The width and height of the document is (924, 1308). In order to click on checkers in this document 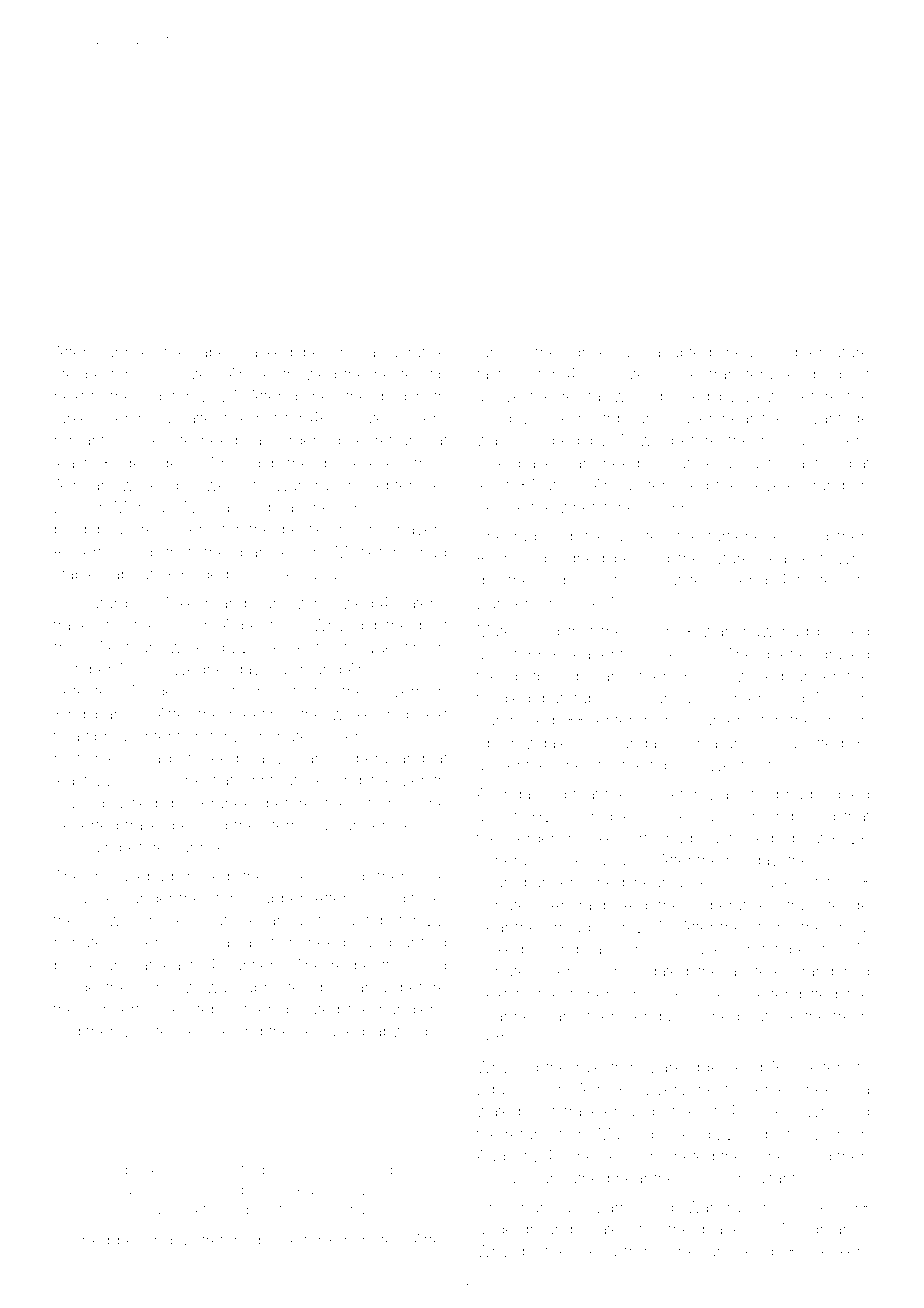, I will do `click(836, 1251)`.
